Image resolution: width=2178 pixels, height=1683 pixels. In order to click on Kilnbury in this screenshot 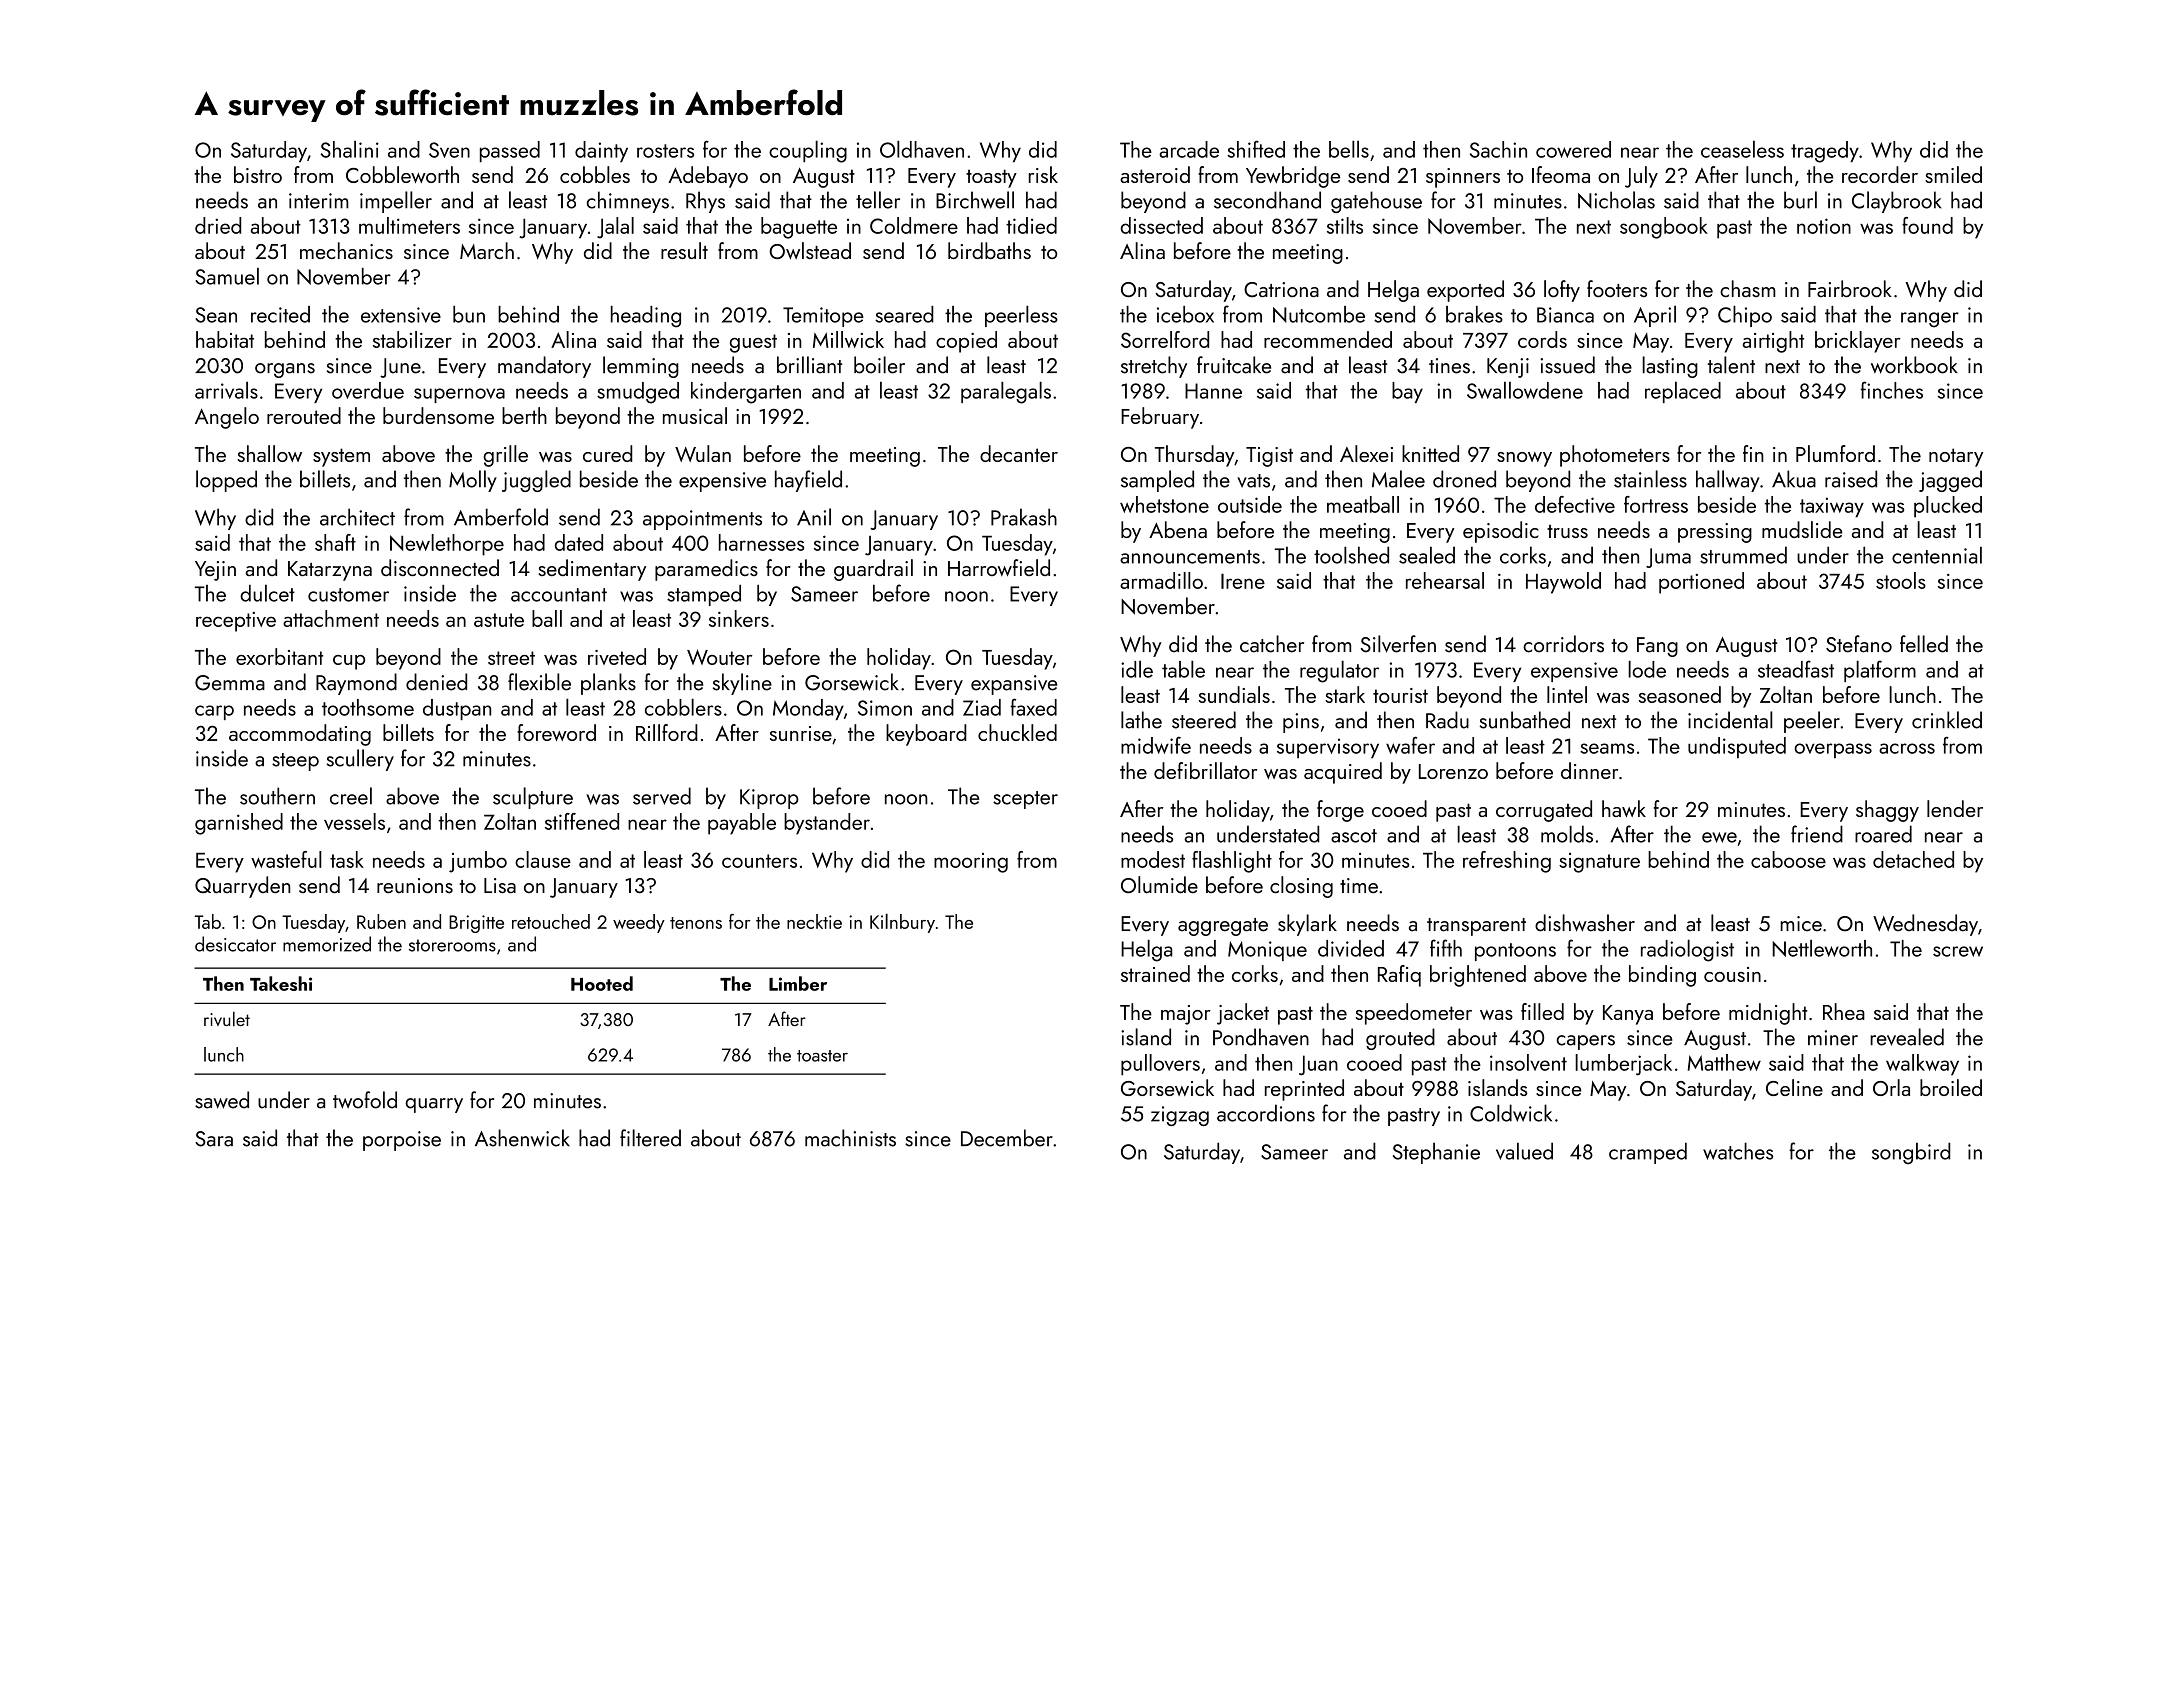, I will do `click(902, 923)`.
